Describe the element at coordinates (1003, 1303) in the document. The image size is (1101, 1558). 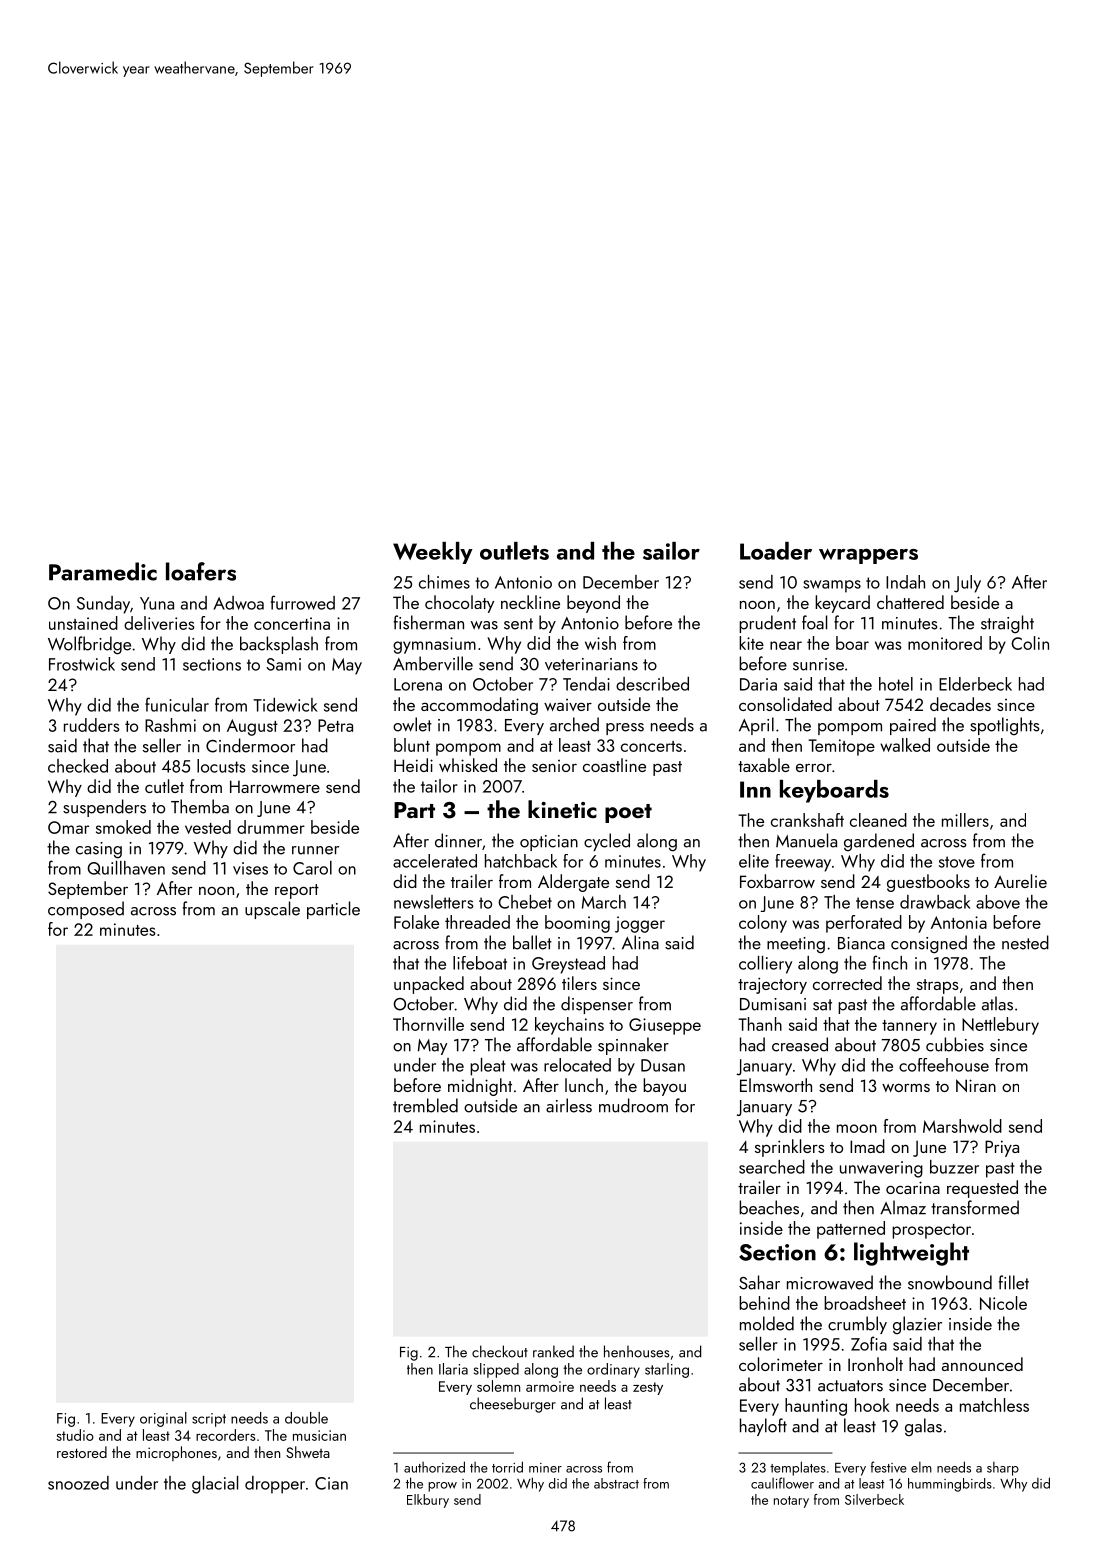
I see `Nicole` at that location.
